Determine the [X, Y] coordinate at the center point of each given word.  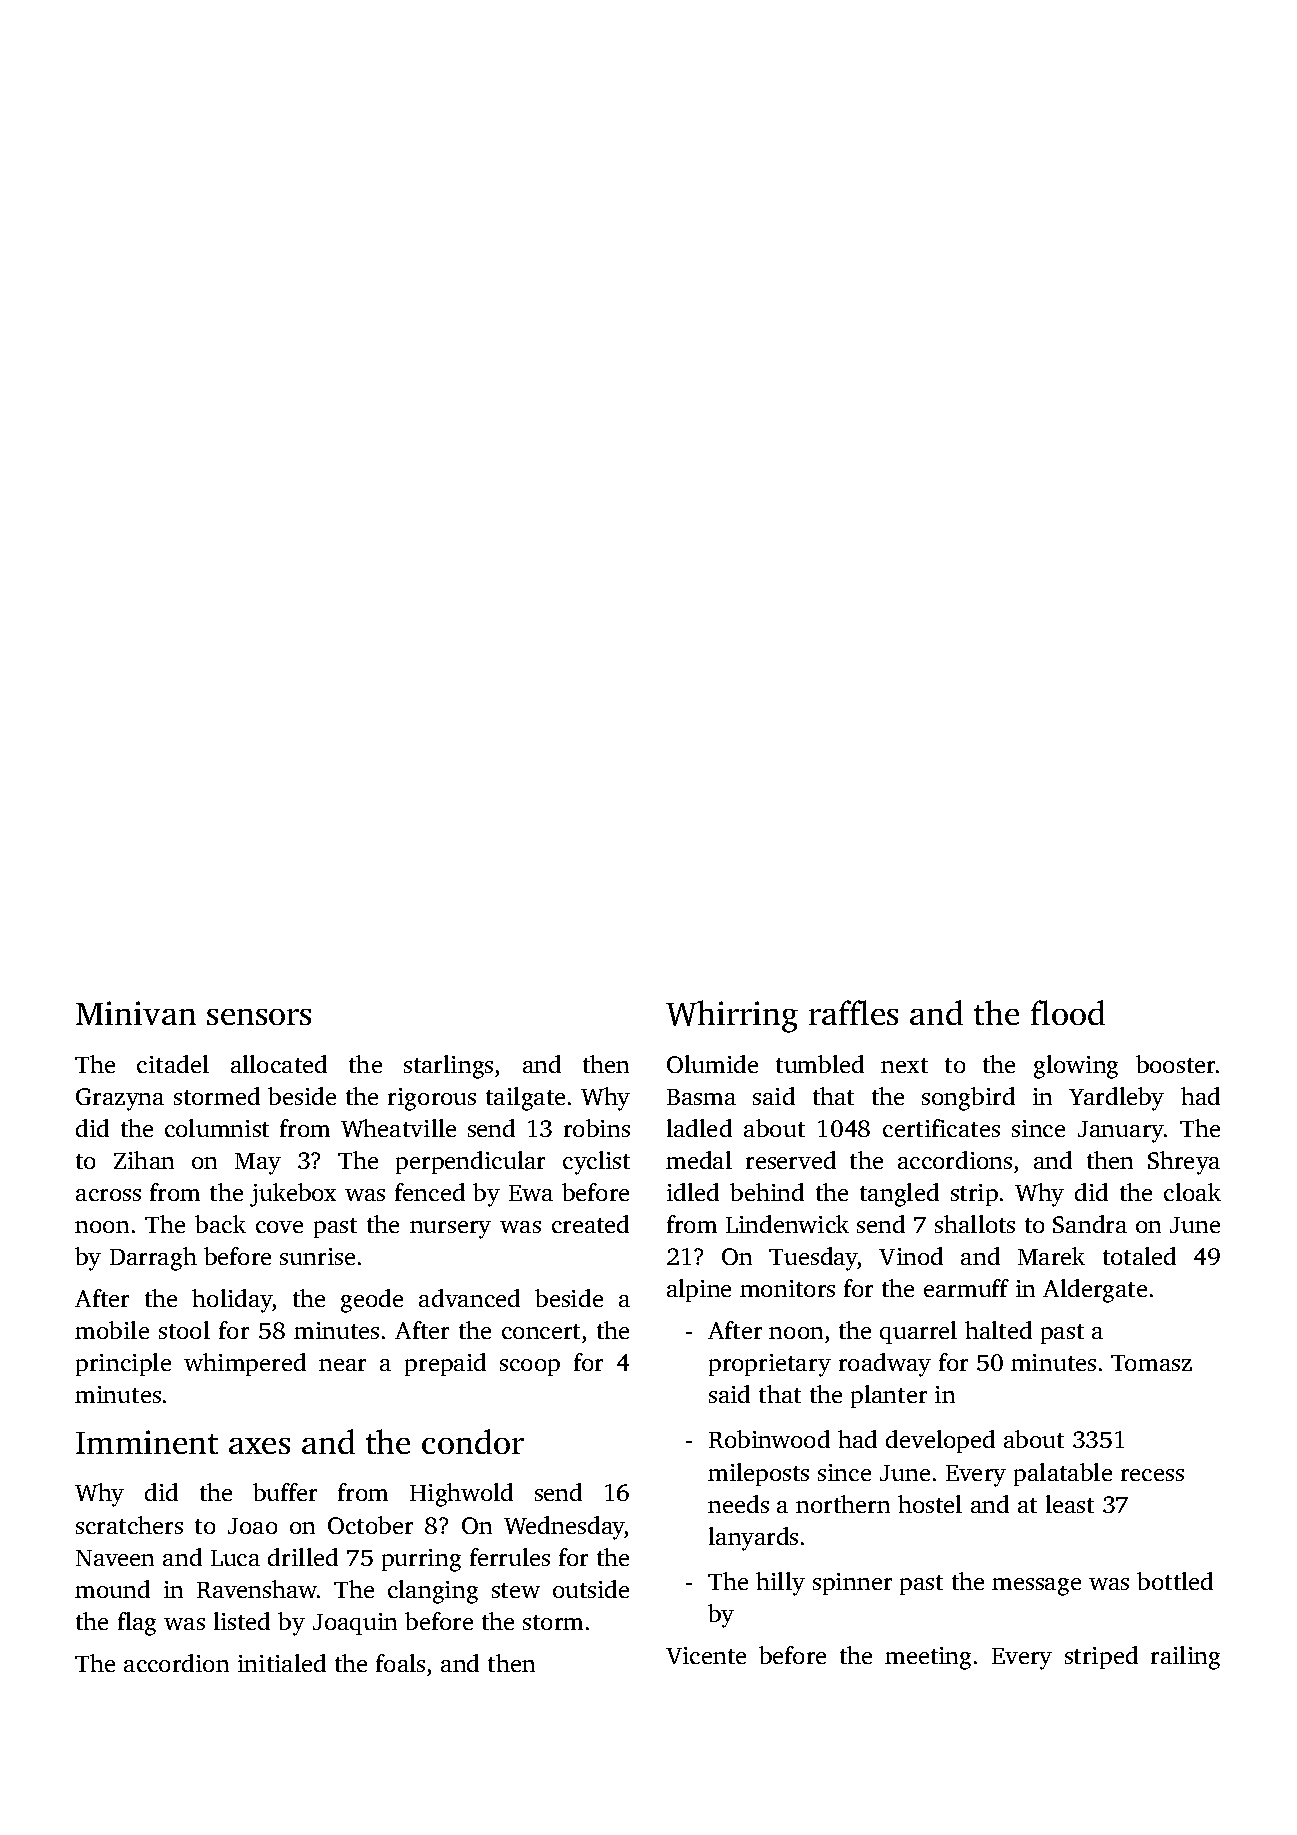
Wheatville [398, 1128]
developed [940, 1441]
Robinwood [769, 1439]
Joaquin [355, 1624]
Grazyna [120, 1099]
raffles [853, 1012]
